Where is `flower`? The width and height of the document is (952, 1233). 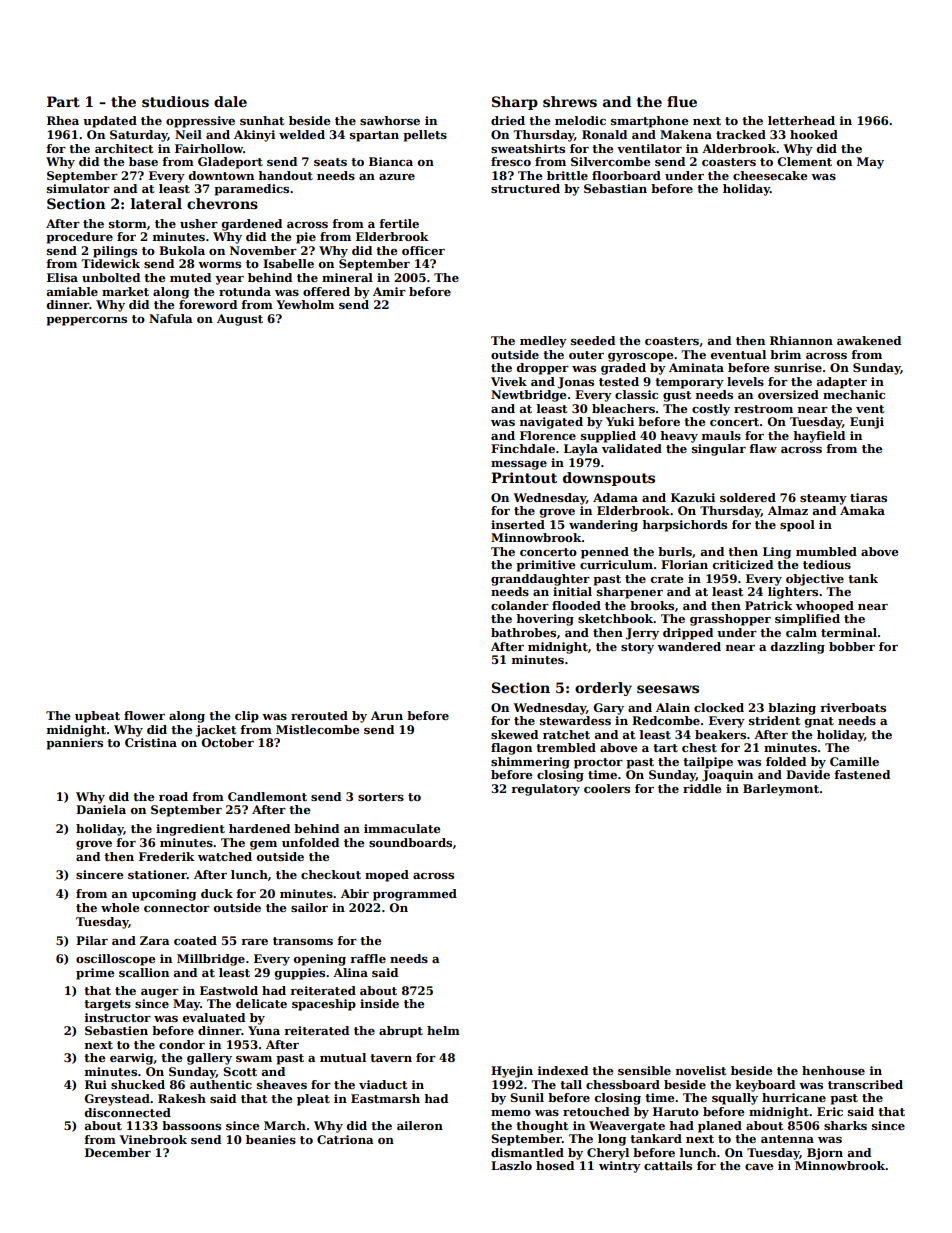 flower is located at coordinates (144, 715).
